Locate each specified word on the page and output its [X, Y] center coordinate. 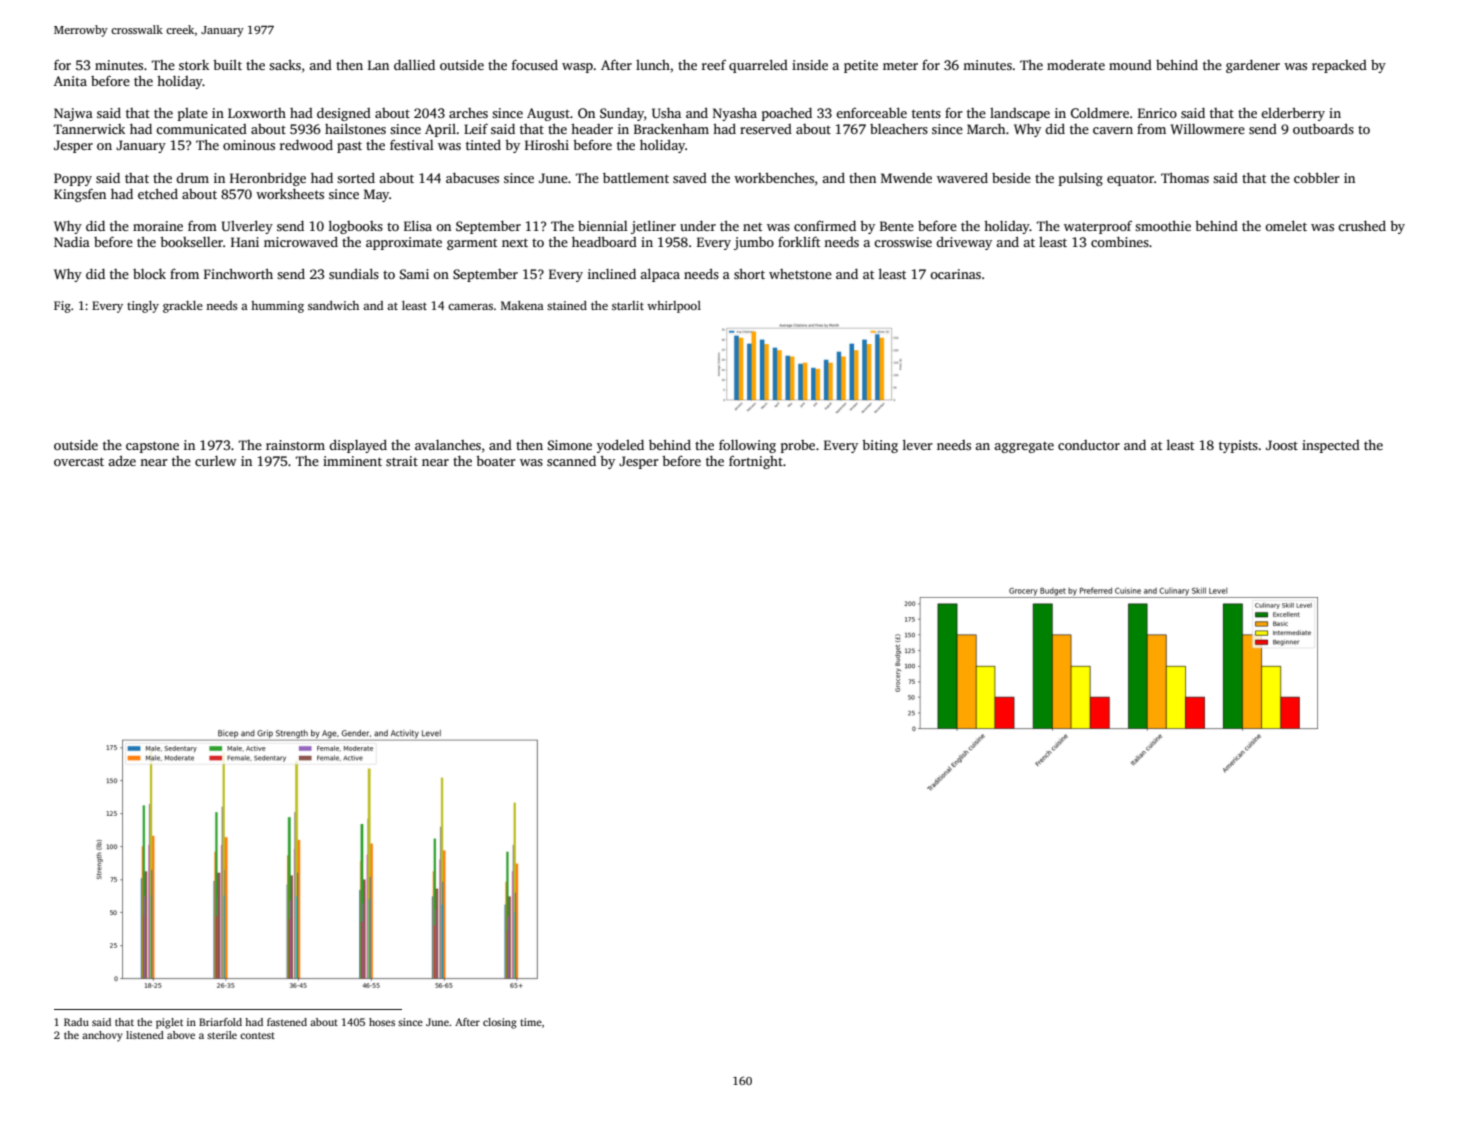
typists [1238, 446]
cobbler [1317, 178]
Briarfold [220, 1022]
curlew [216, 461]
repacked [1339, 66]
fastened [287, 1022]
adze [122, 461]
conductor [1089, 445]
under [698, 226]
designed [344, 114]
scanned [571, 461]
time [531, 1022]
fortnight [756, 462]
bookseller [191, 242]
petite [861, 66]
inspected [1331, 446]
